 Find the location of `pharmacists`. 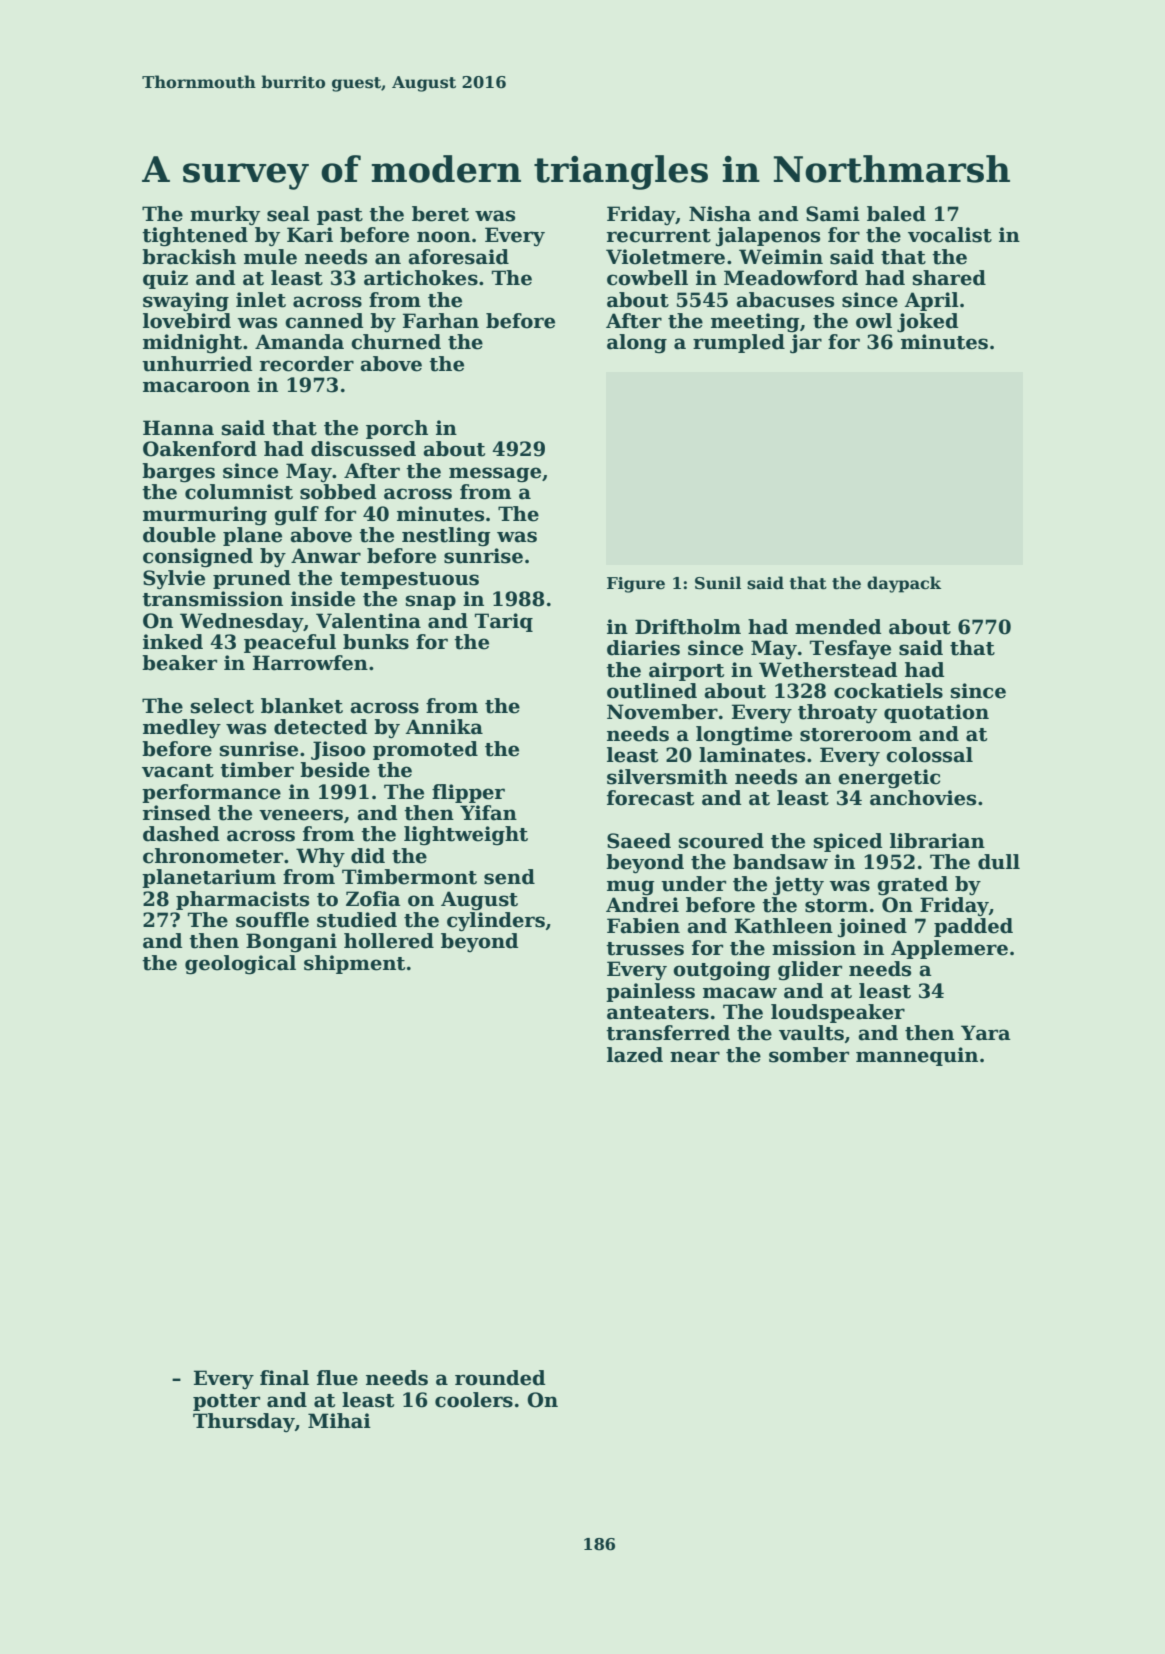

pharmacists is located at coordinates (242, 900).
